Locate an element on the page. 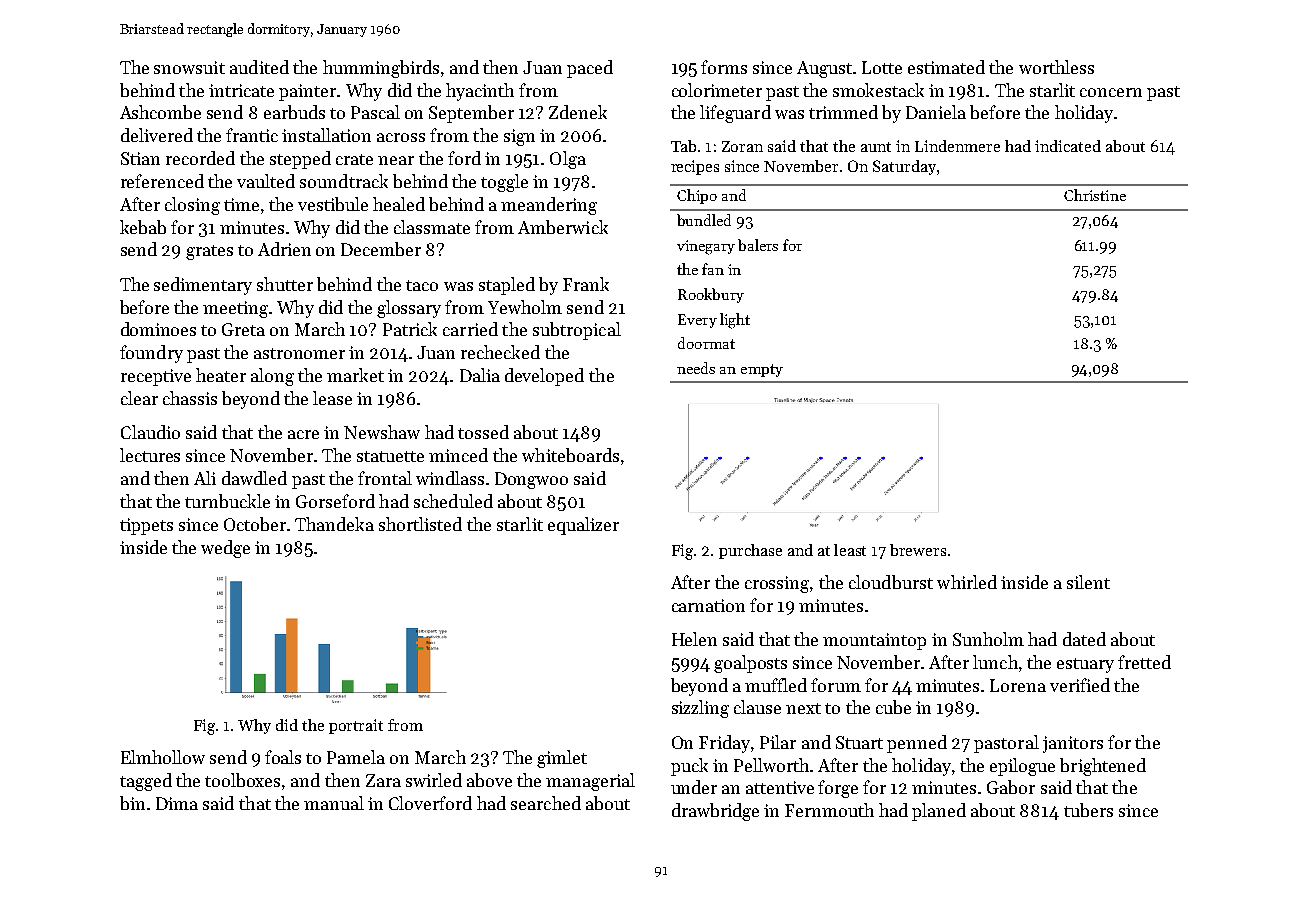 The image size is (1308, 924). brewers is located at coordinates (918, 550).
